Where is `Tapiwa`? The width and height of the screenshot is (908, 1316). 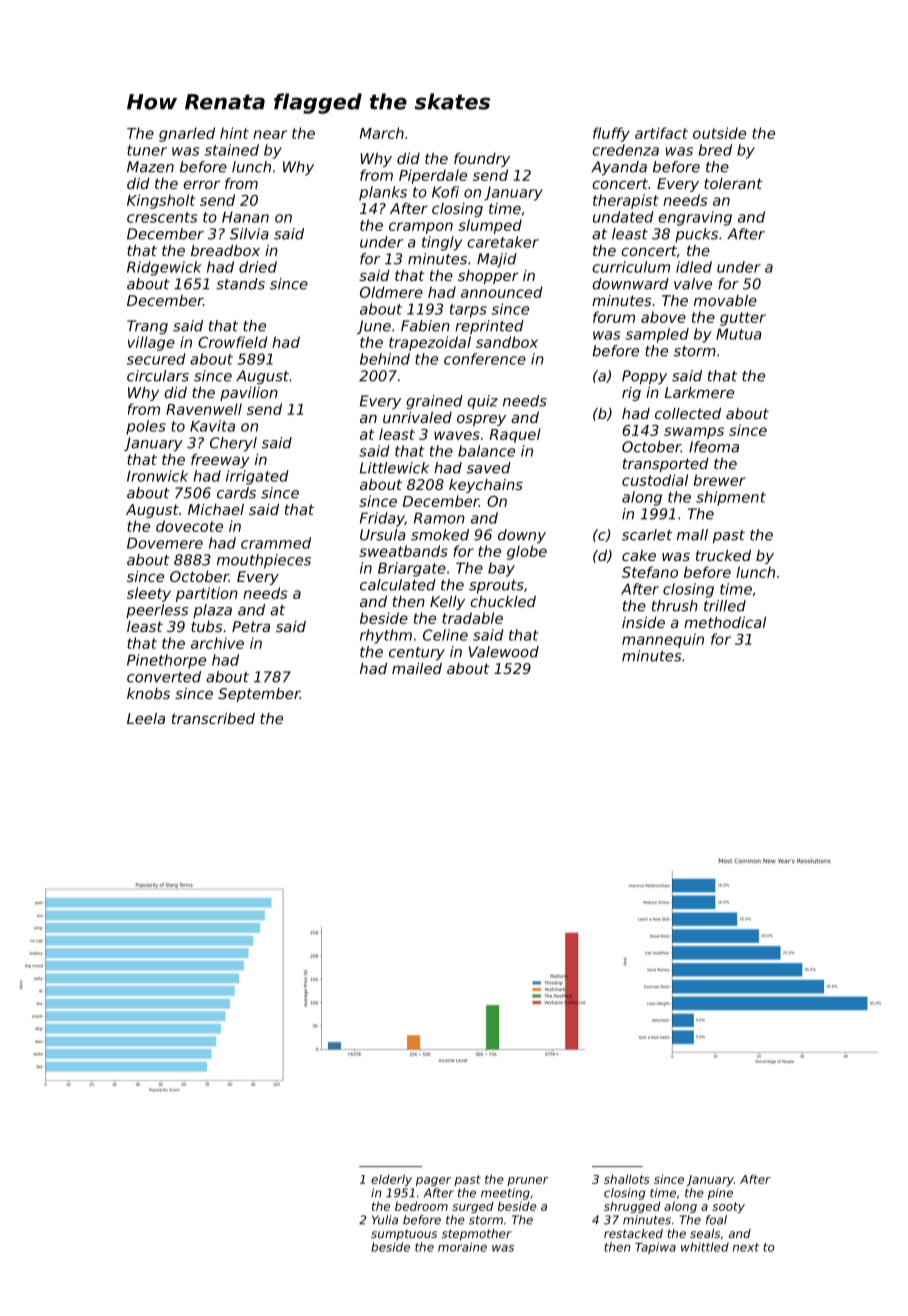 Tapiwa is located at coordinates (655, 1248).
